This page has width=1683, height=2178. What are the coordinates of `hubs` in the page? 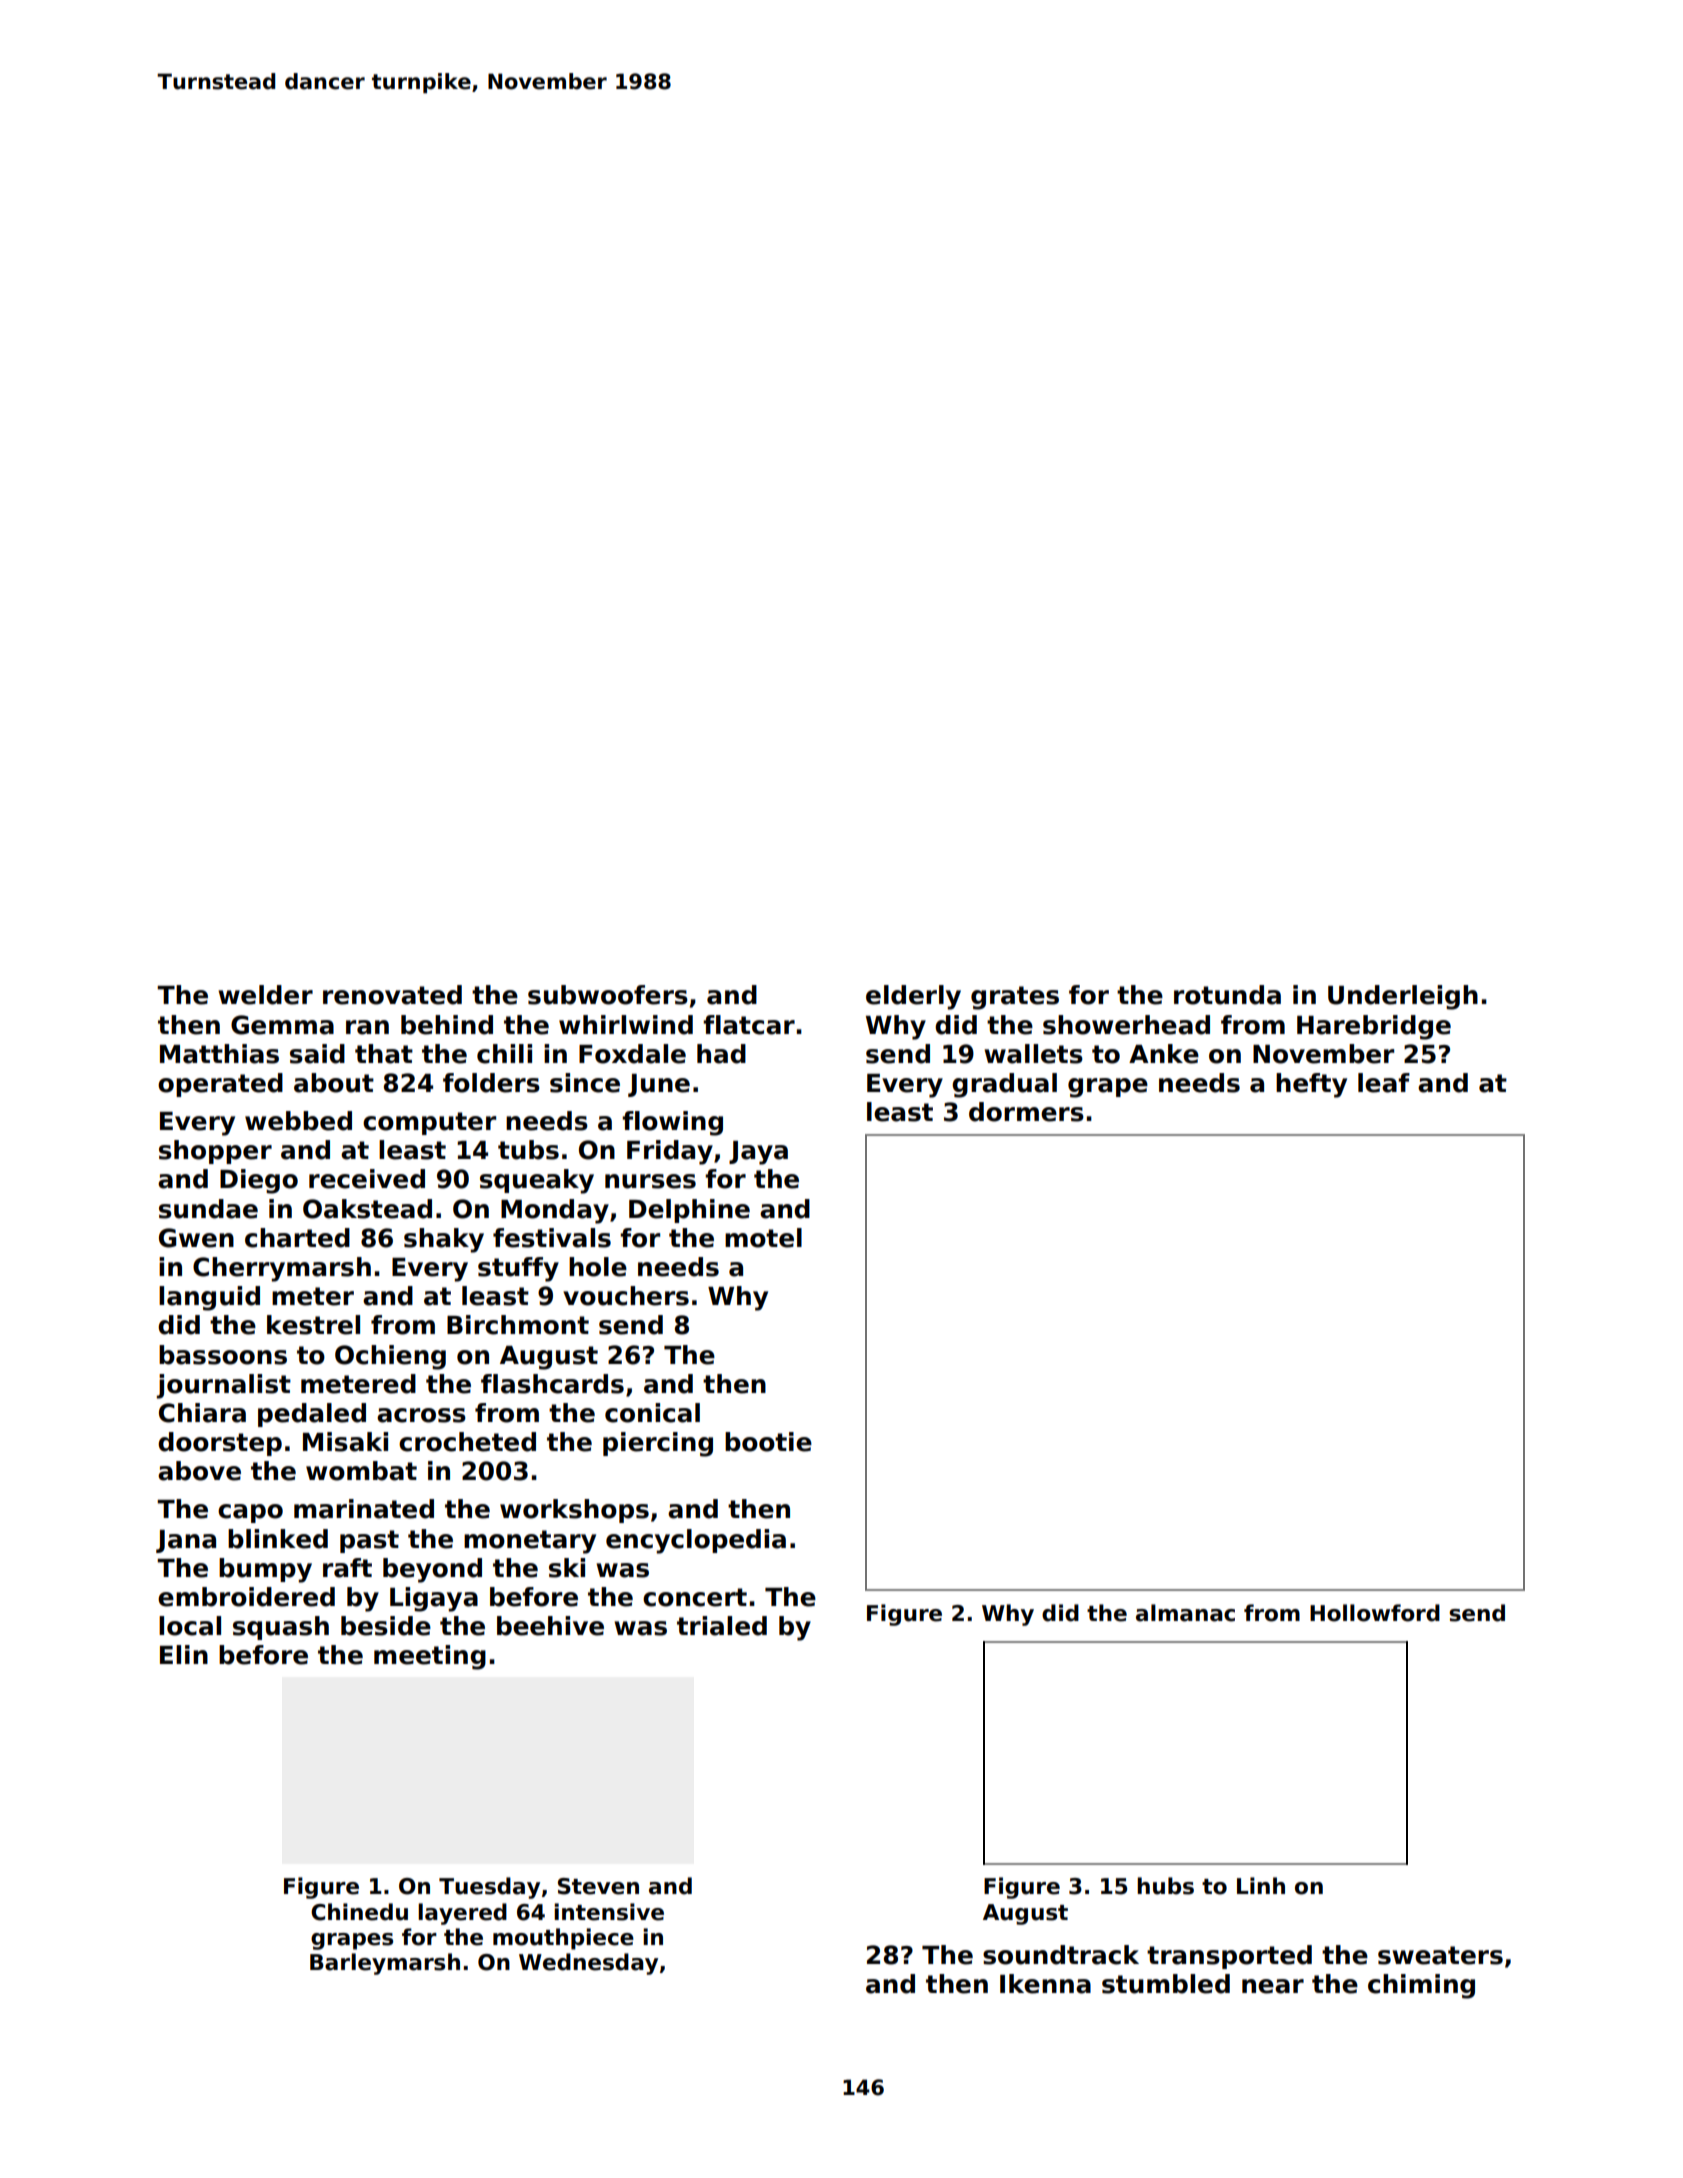 It's located at (1165, 1886).
